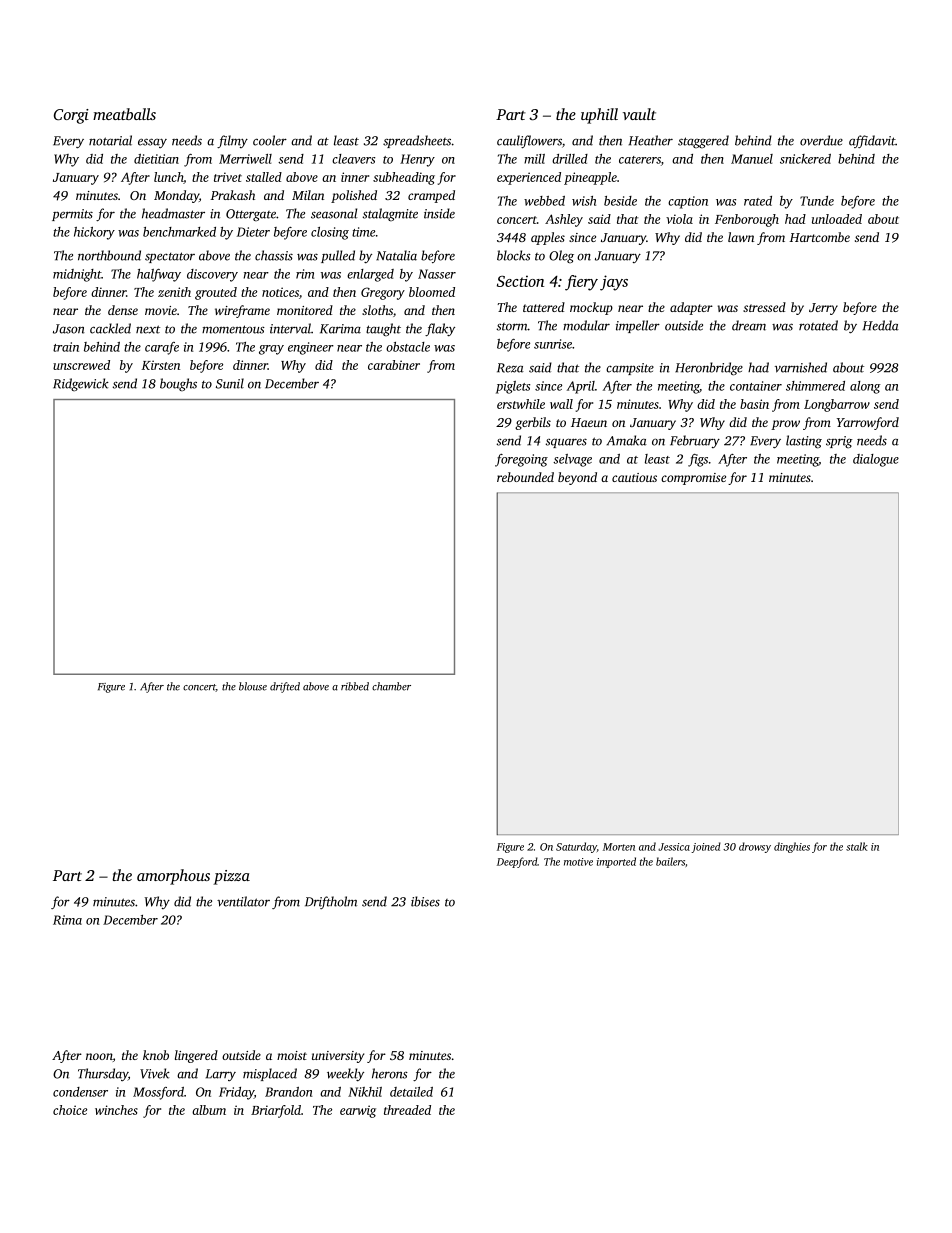  I want to click on Yarrowford, so click(868, 423).
